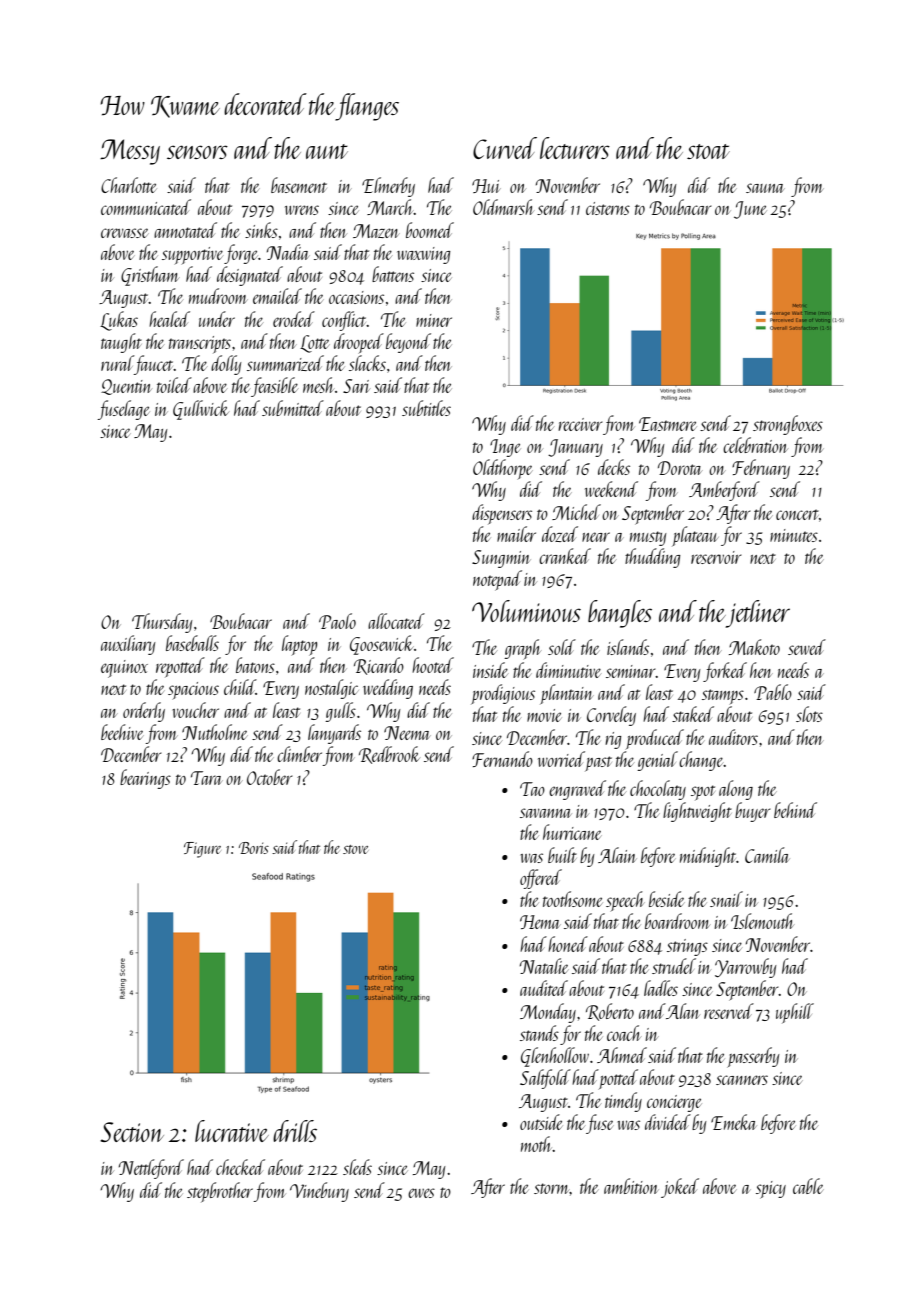 The width and height of the screenshot is (924, 1308). Describe the element at coordinates (319, 1192) in the screenshot. I see `Vinebury` at that location.
